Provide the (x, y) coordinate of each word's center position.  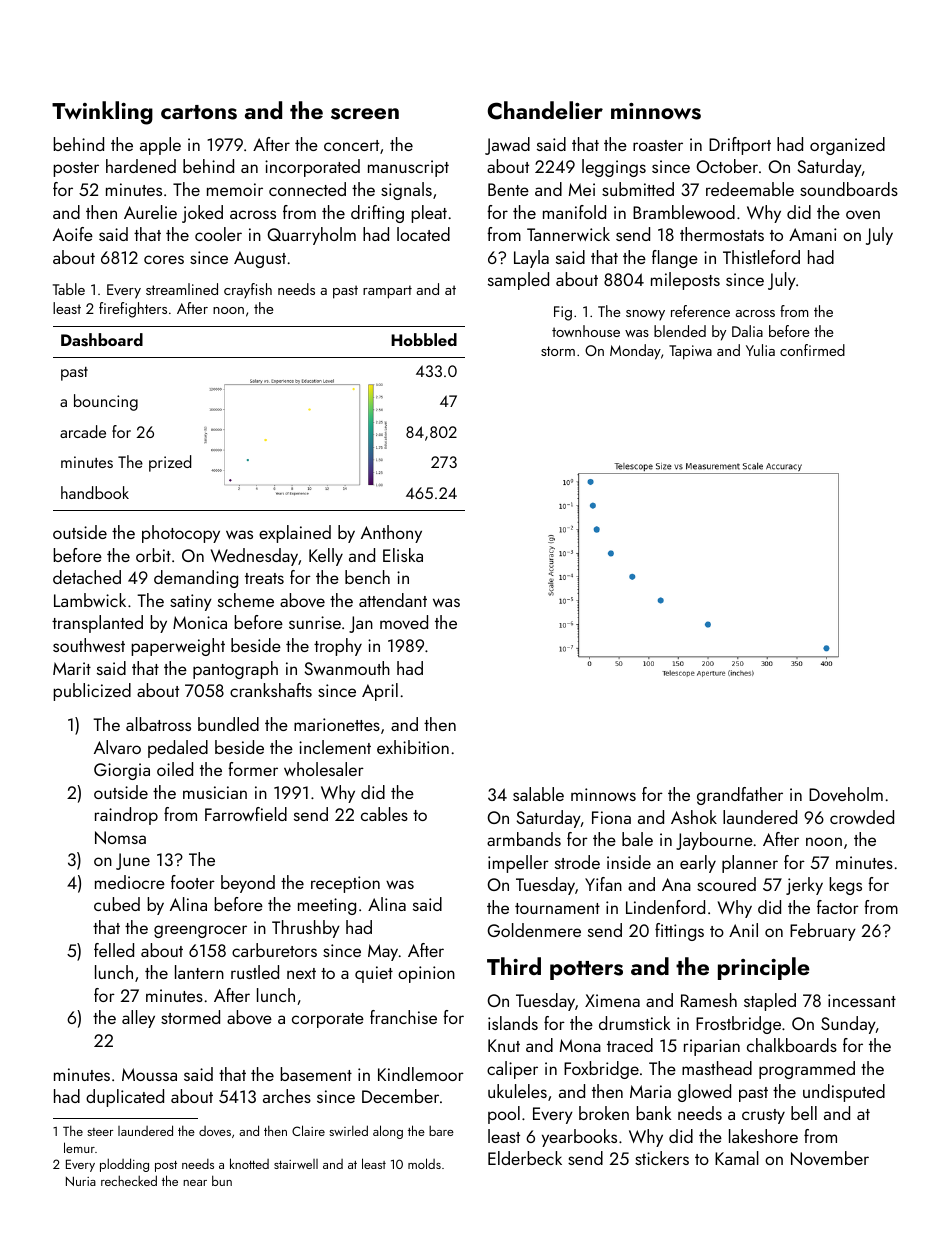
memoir (235, 189)
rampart (387, 292)
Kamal (737, 1158)
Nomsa (120, 837)
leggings (614, 168)
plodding (124, 1165)
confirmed (812, 350)
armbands (524, 839)
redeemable (750, 189)
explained (295, 534)
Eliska (403, 555)
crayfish (248, 290)
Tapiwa (690, 352)
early (698, 864)
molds (424, 1163)
